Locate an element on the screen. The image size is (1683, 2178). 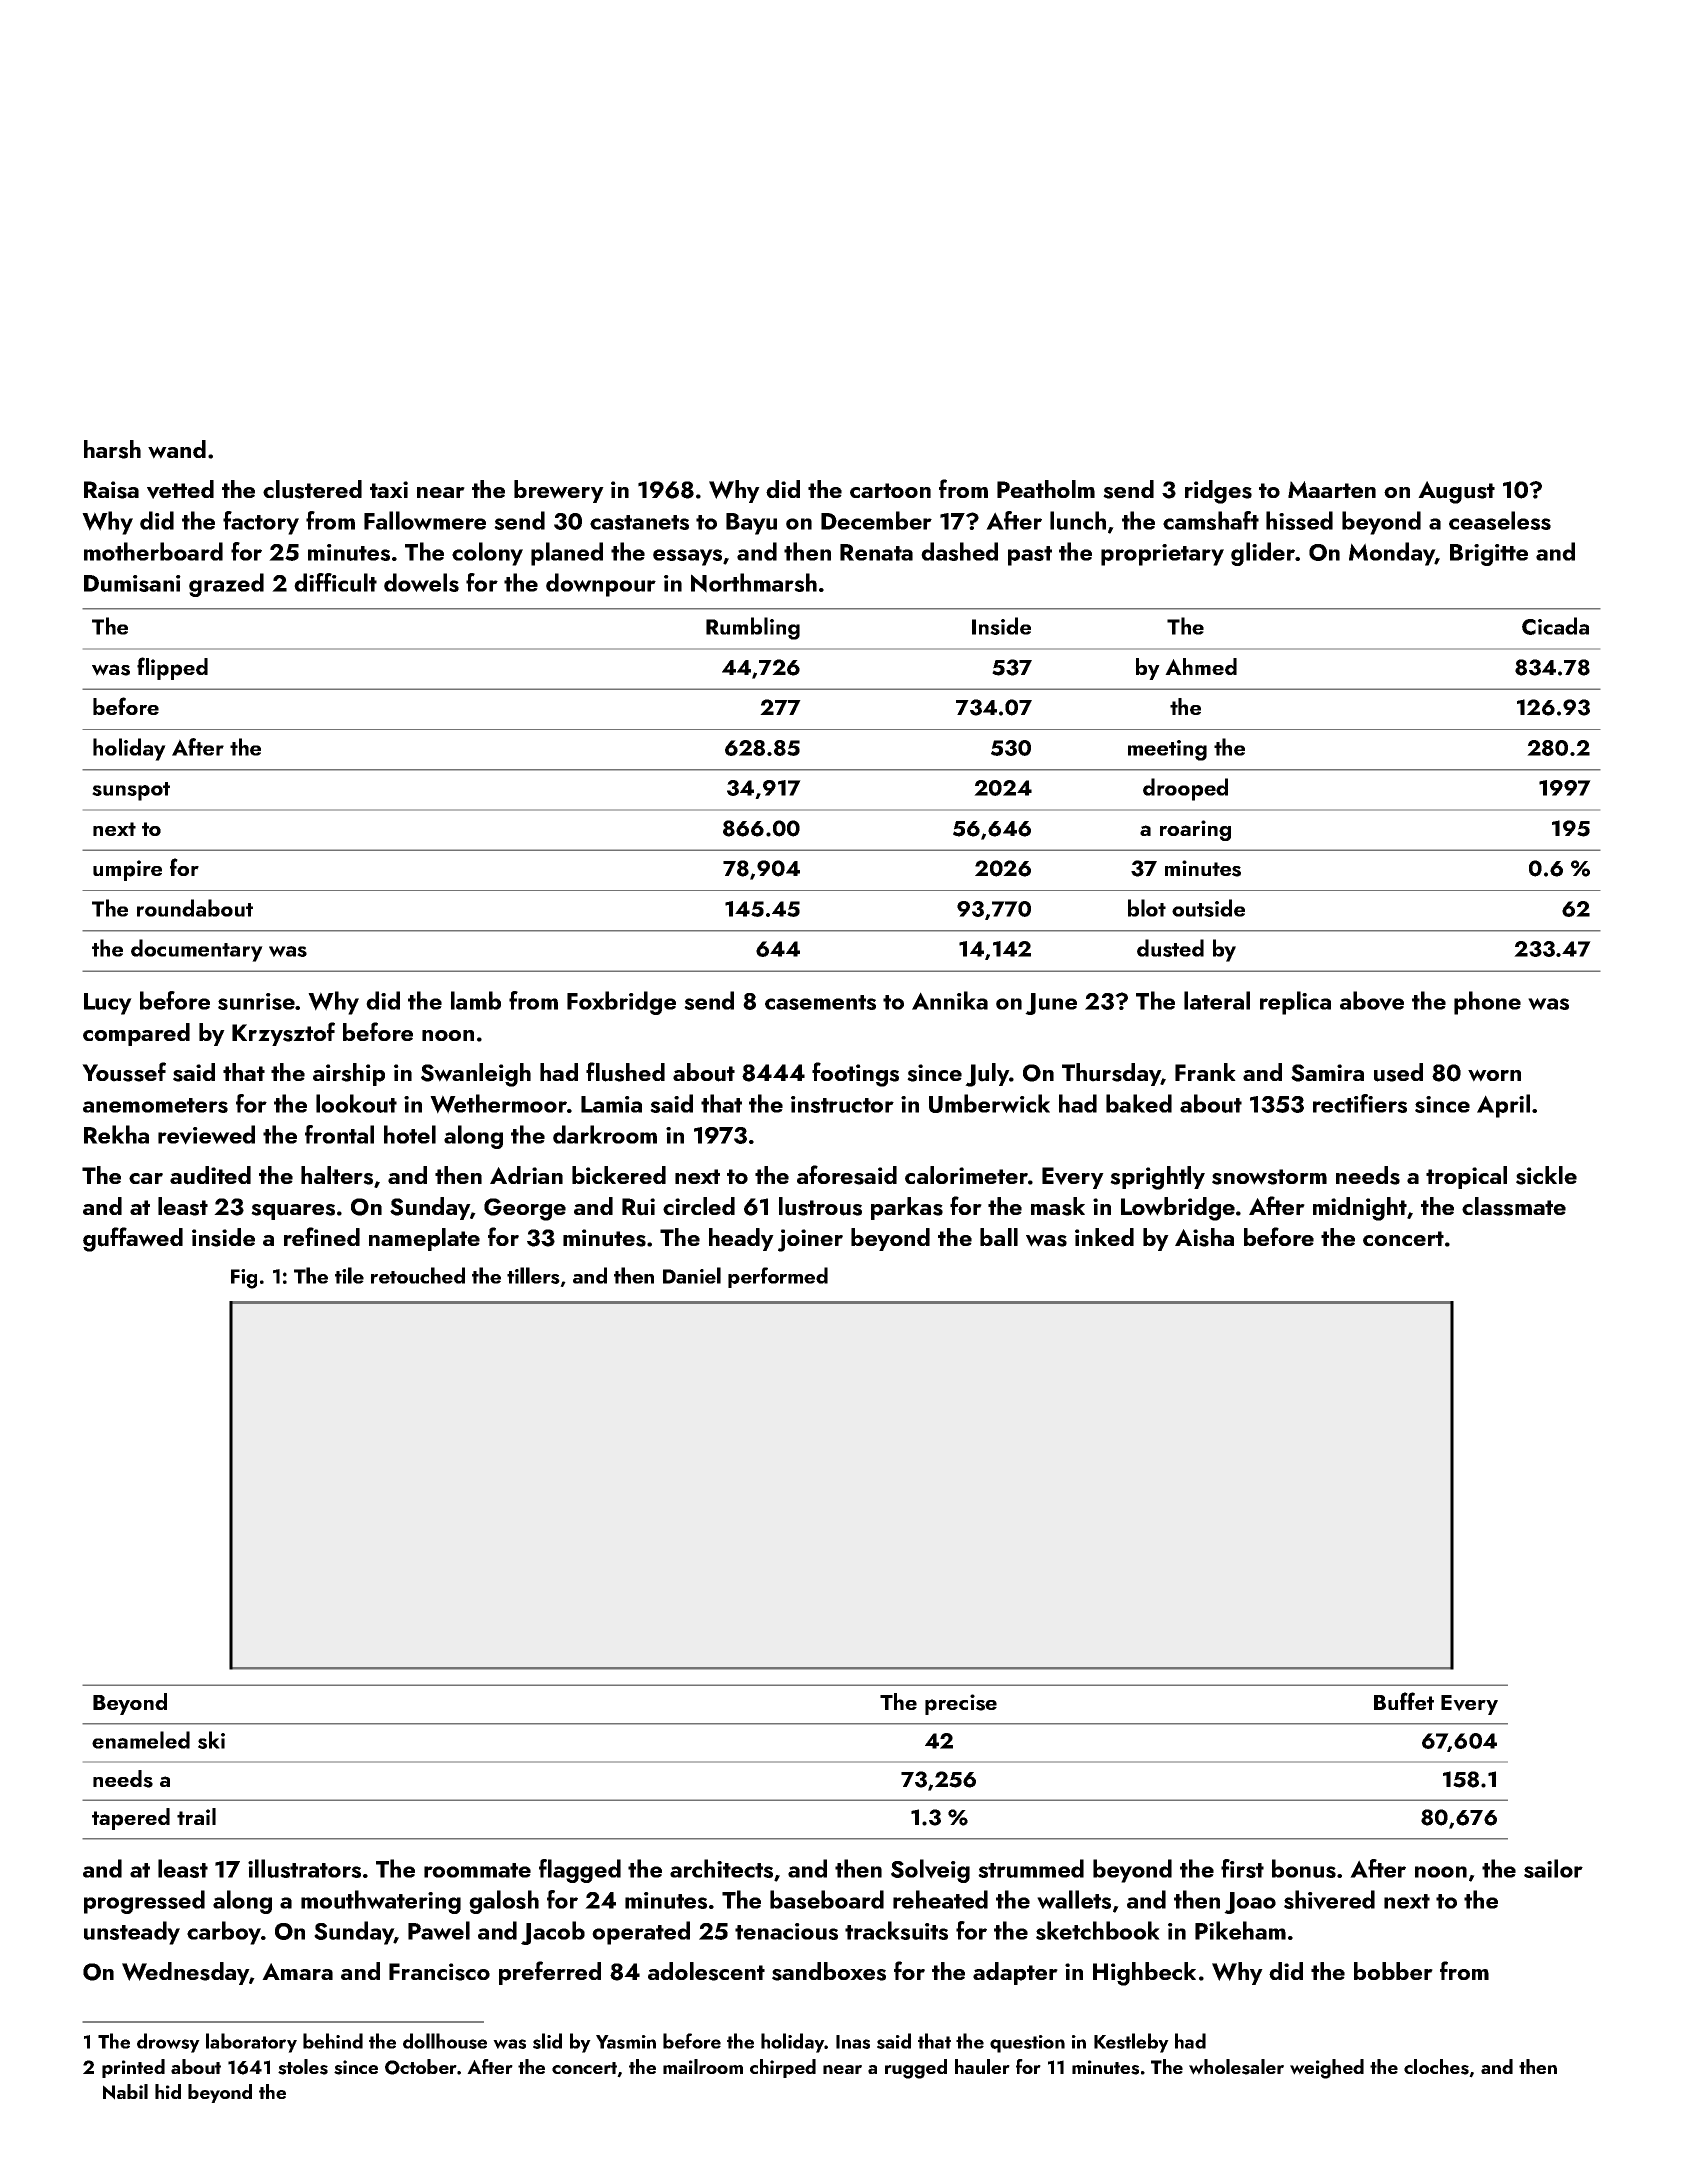
Ahmed is located at coordinates (1201, 666).
